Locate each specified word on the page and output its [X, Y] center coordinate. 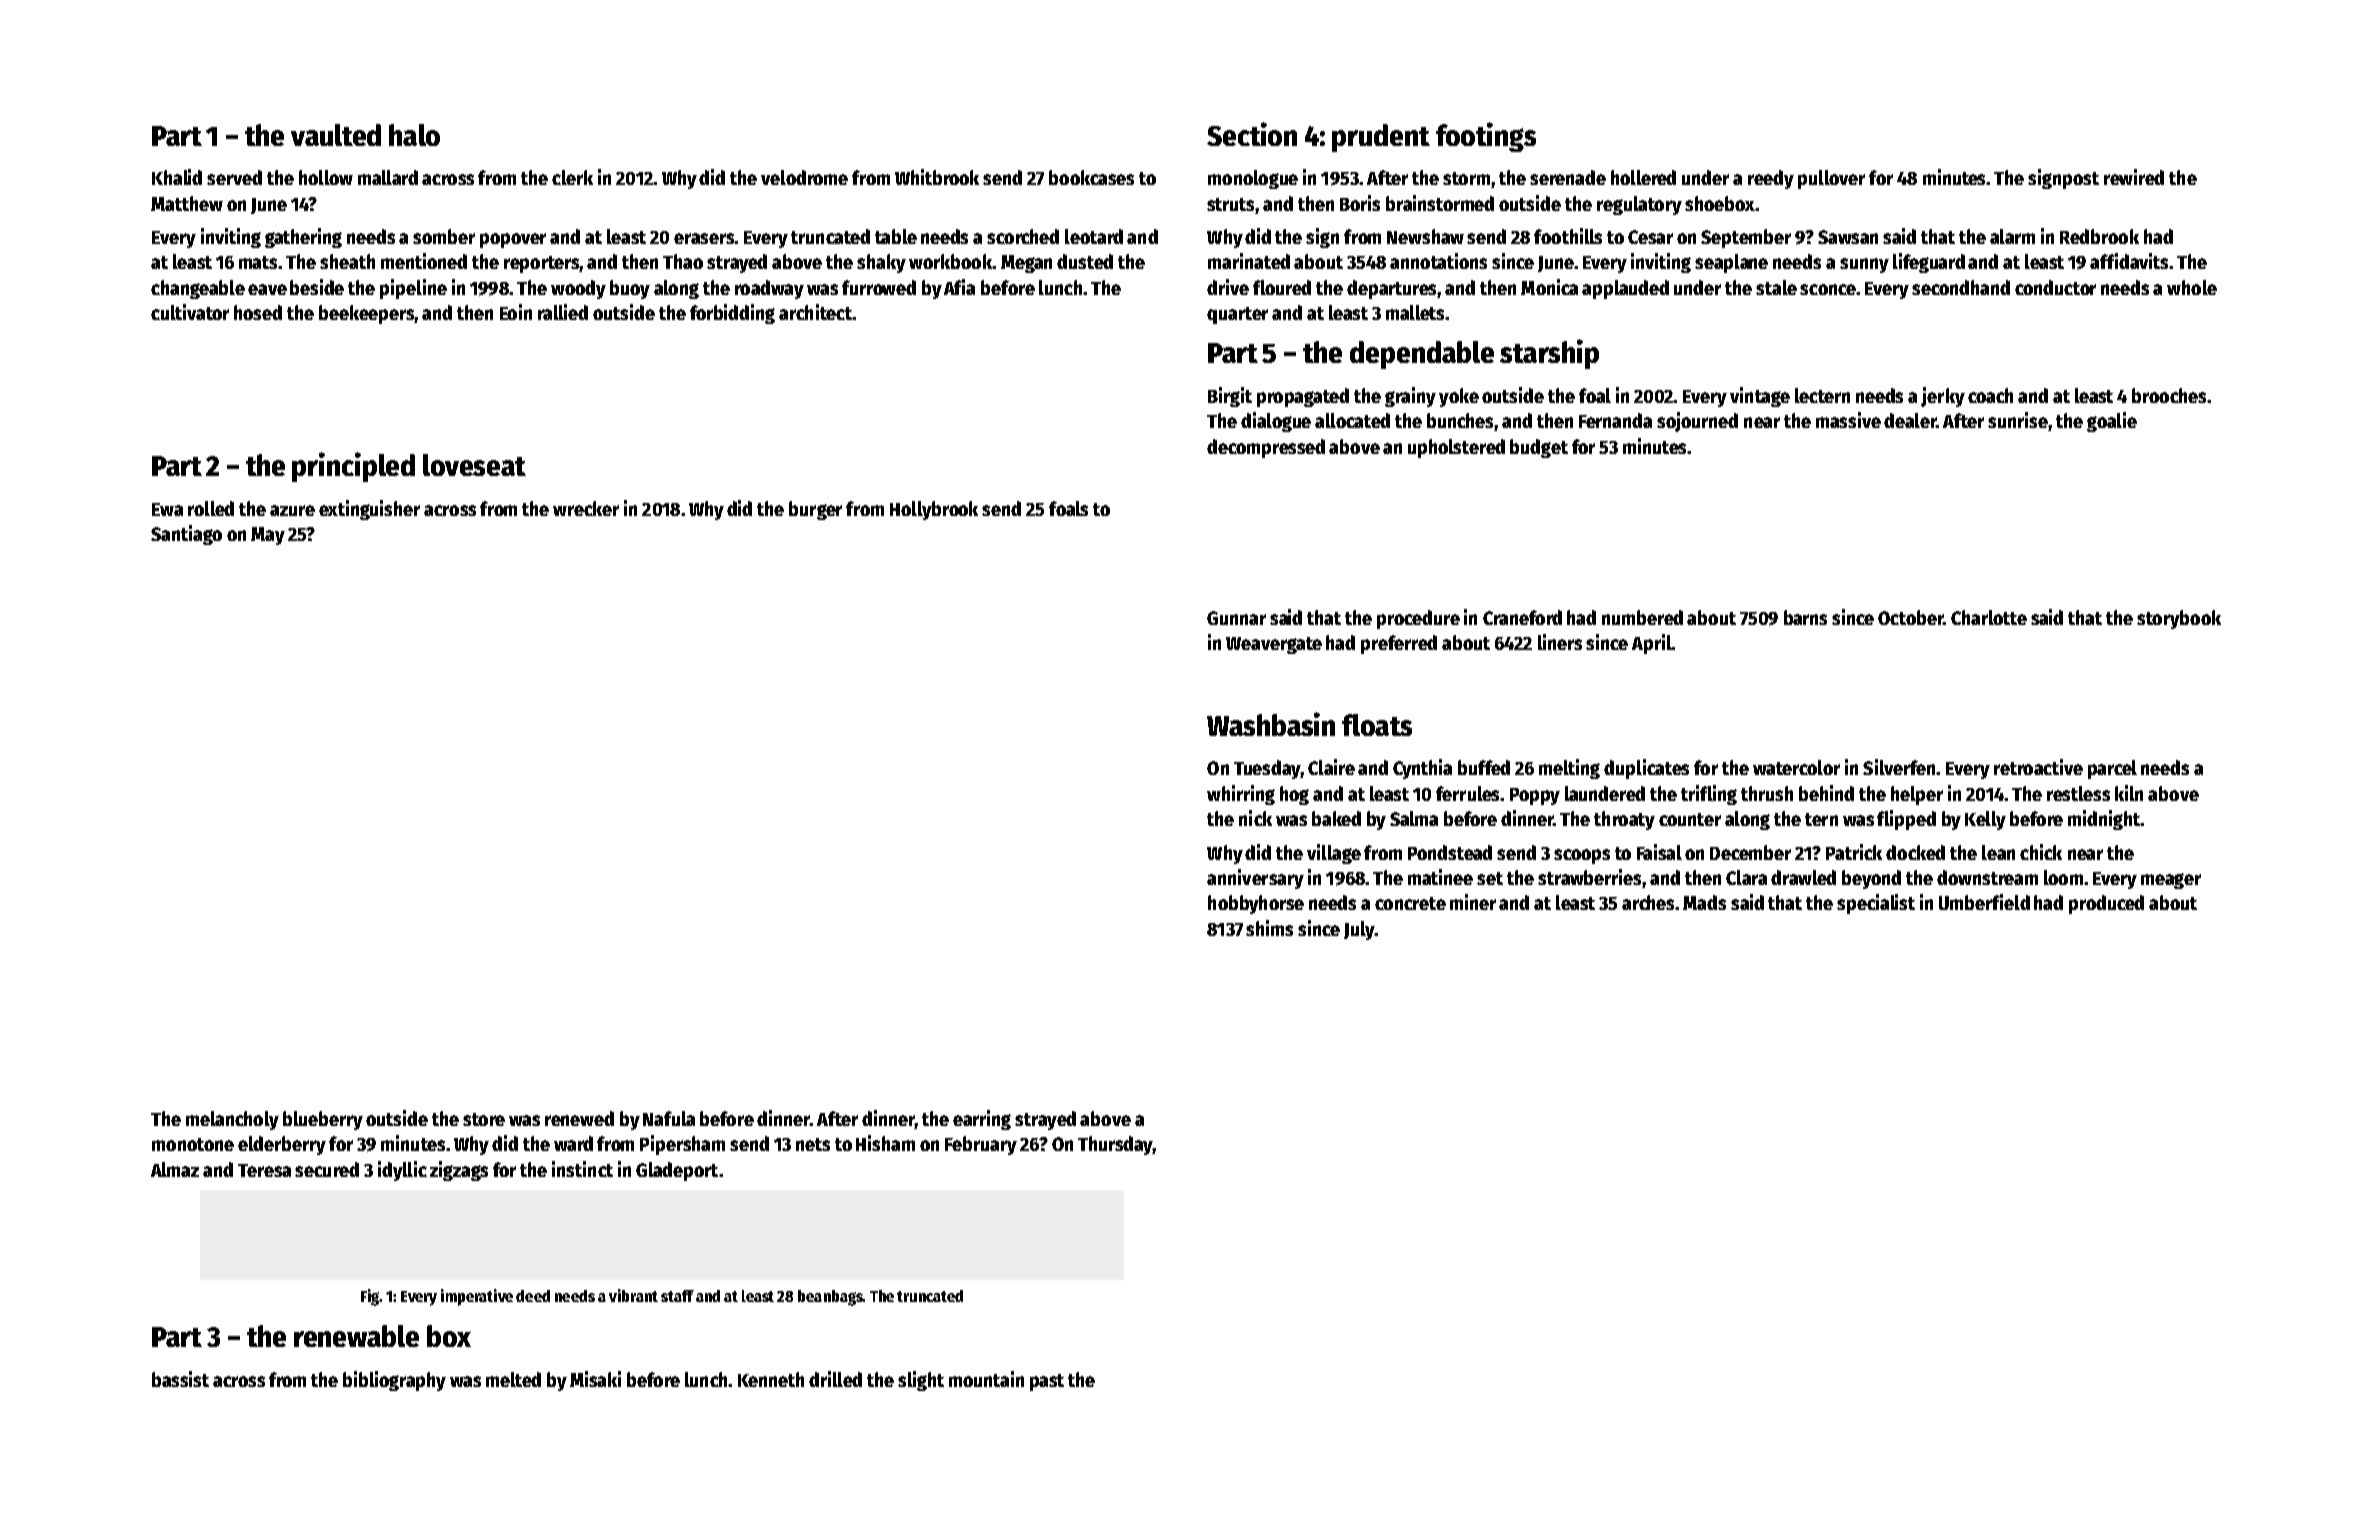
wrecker [586, 508]
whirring [1241, 795]
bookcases [1091, 177]
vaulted [336, 135]
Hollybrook [934, 510]
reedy [1771, 179]
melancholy [232, 1120]
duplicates [1646, 769]
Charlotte [1989, 617]
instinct [582, 1169]
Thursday [1115, 1145]
